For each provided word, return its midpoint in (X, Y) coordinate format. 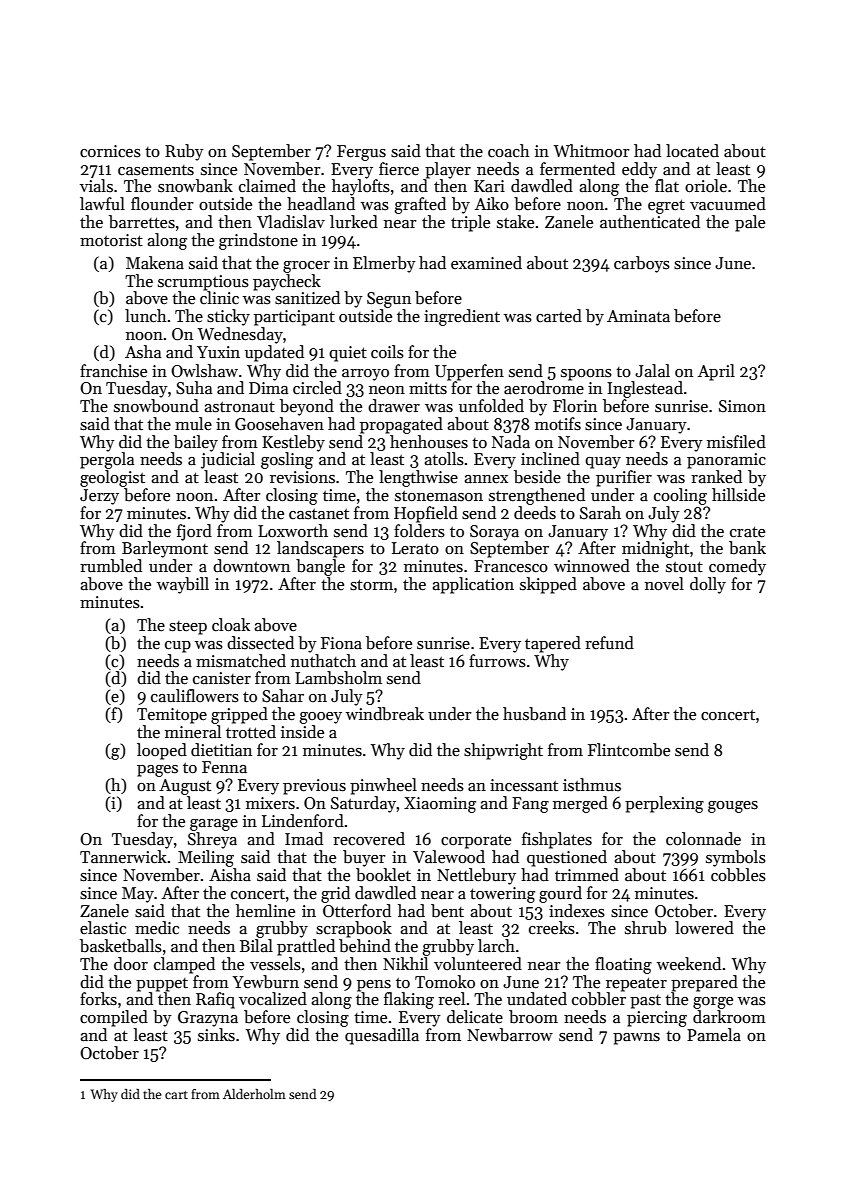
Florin (575, 406)
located (692, 151)
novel (664, 584)
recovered (369, 839)
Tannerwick (123, 857)
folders (419, 531)
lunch (146, 316)
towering (502, 895)
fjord (194, 532)
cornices (110, 151)
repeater (636, 984)
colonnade (703, 839)
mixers (270, 803)
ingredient (462, 317)
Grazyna (208, 1019)
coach (509, 151)
